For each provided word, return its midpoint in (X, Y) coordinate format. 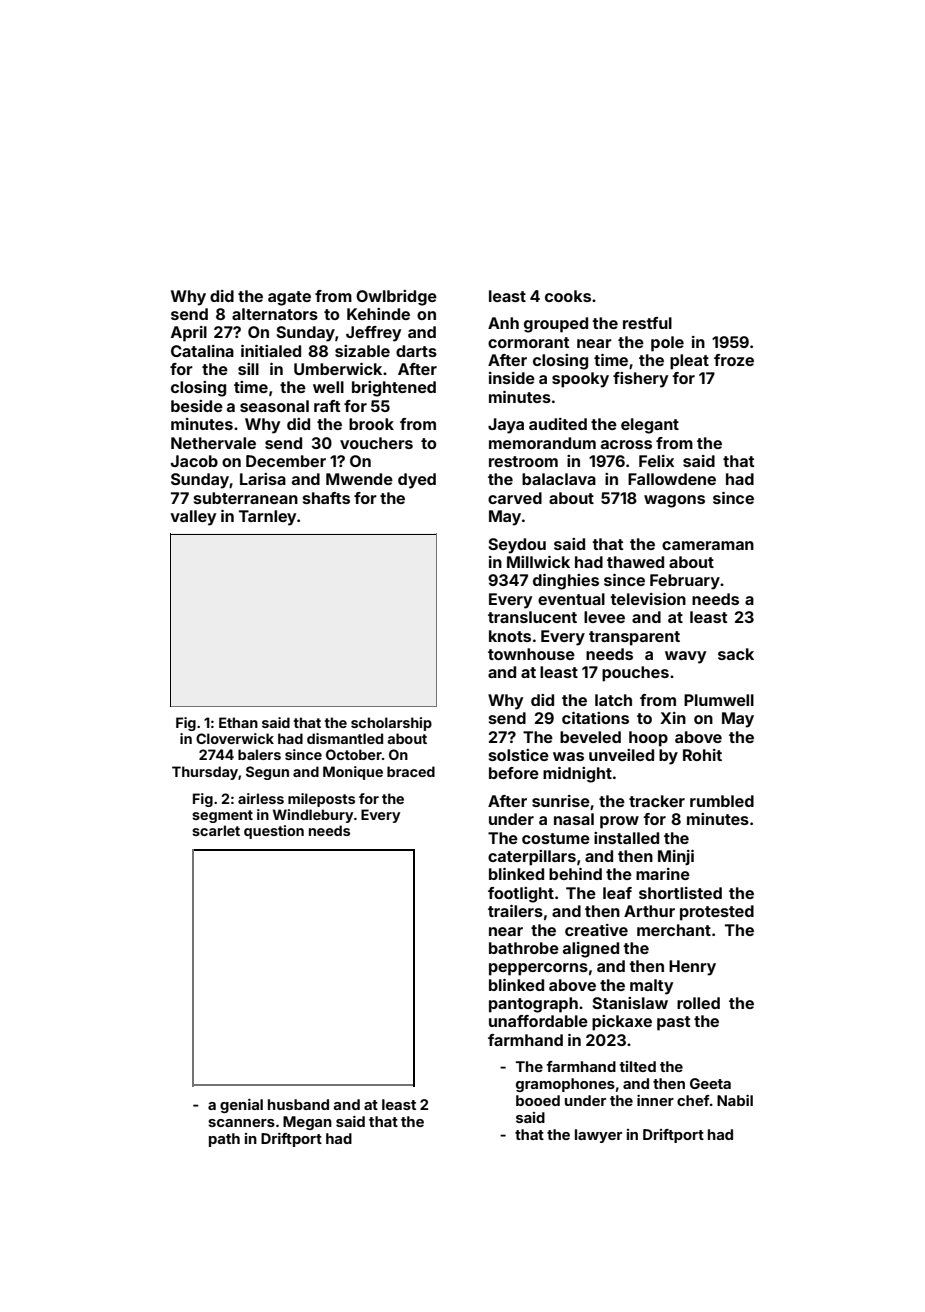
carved (515, 498)
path (224, 1140)
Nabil (735, 1100)
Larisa (263, 479)
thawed (635, 562)
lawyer (598, 1136)
